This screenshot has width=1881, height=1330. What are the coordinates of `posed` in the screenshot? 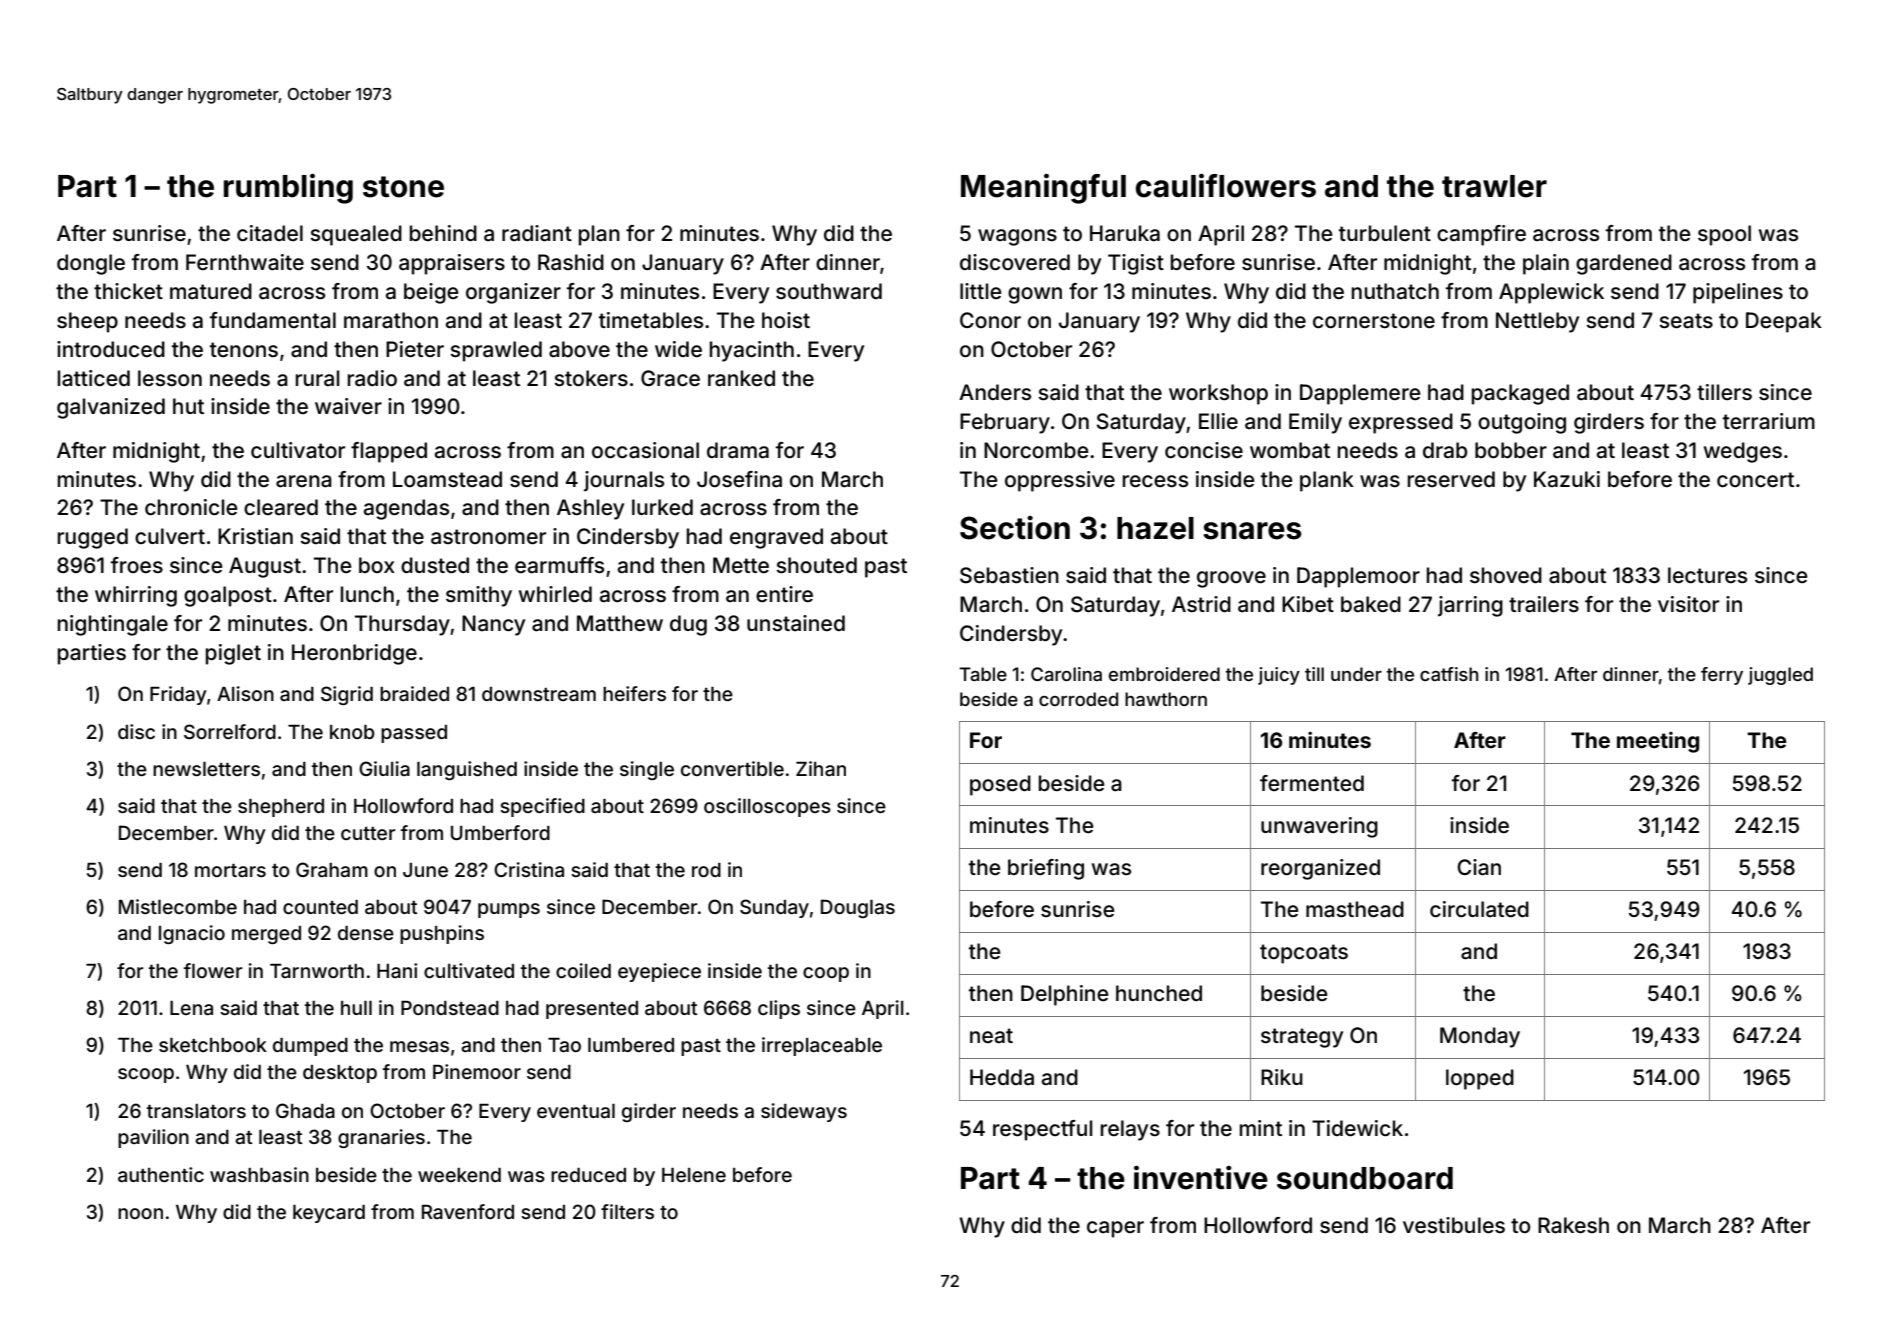 It's located at (1000, 785).
